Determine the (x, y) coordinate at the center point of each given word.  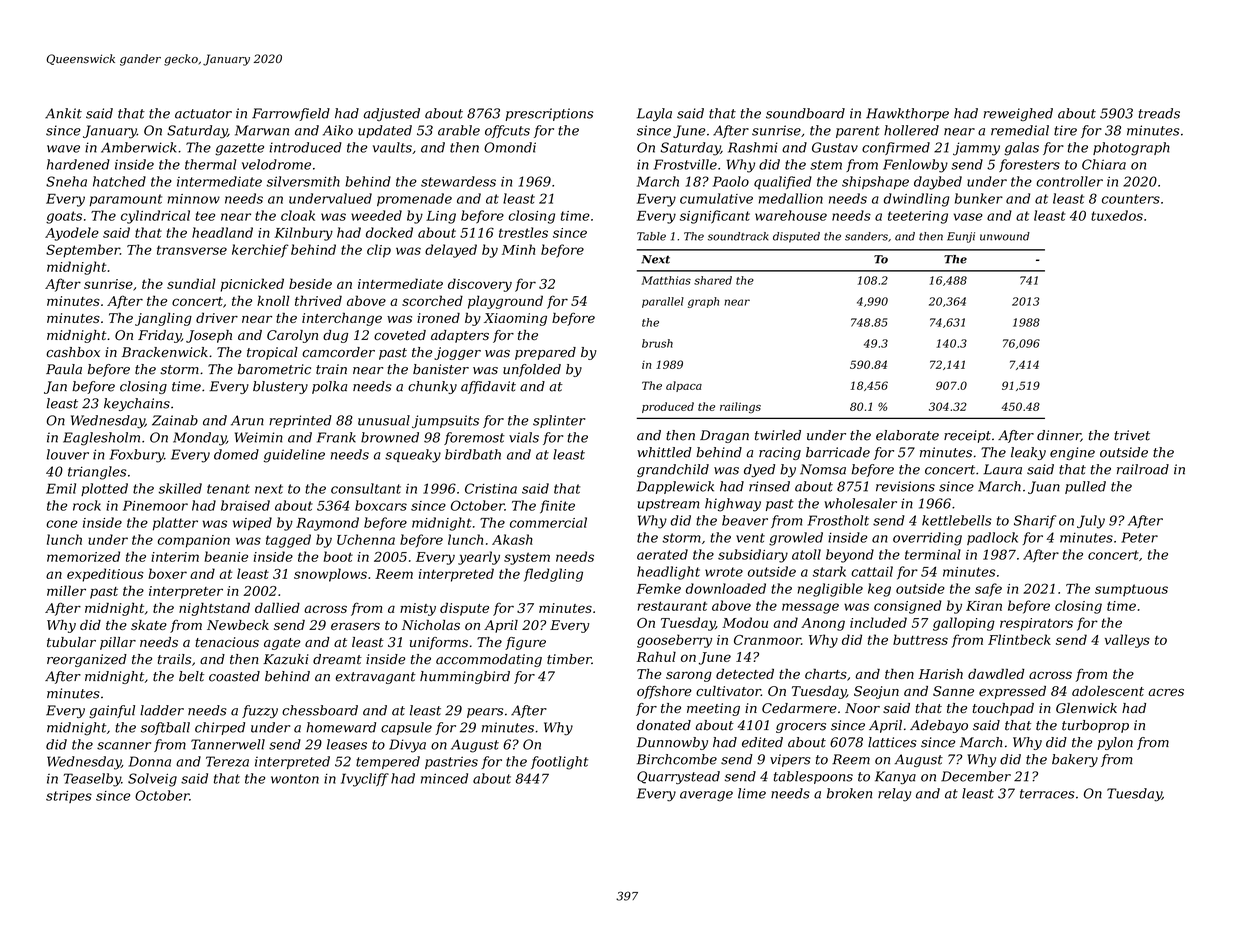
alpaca (684, 386)
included (878, 622)
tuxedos (1117, 215)
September (83, 251)
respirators (1036, 624)
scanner (124, 746)
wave (63, 149)
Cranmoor (767, 640)
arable (459, 130)
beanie (226, 556)
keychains (137, 404)
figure (525, 643)
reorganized (87, 660)
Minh (518, 249)
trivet (1132, 435)
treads (1159, 113)
